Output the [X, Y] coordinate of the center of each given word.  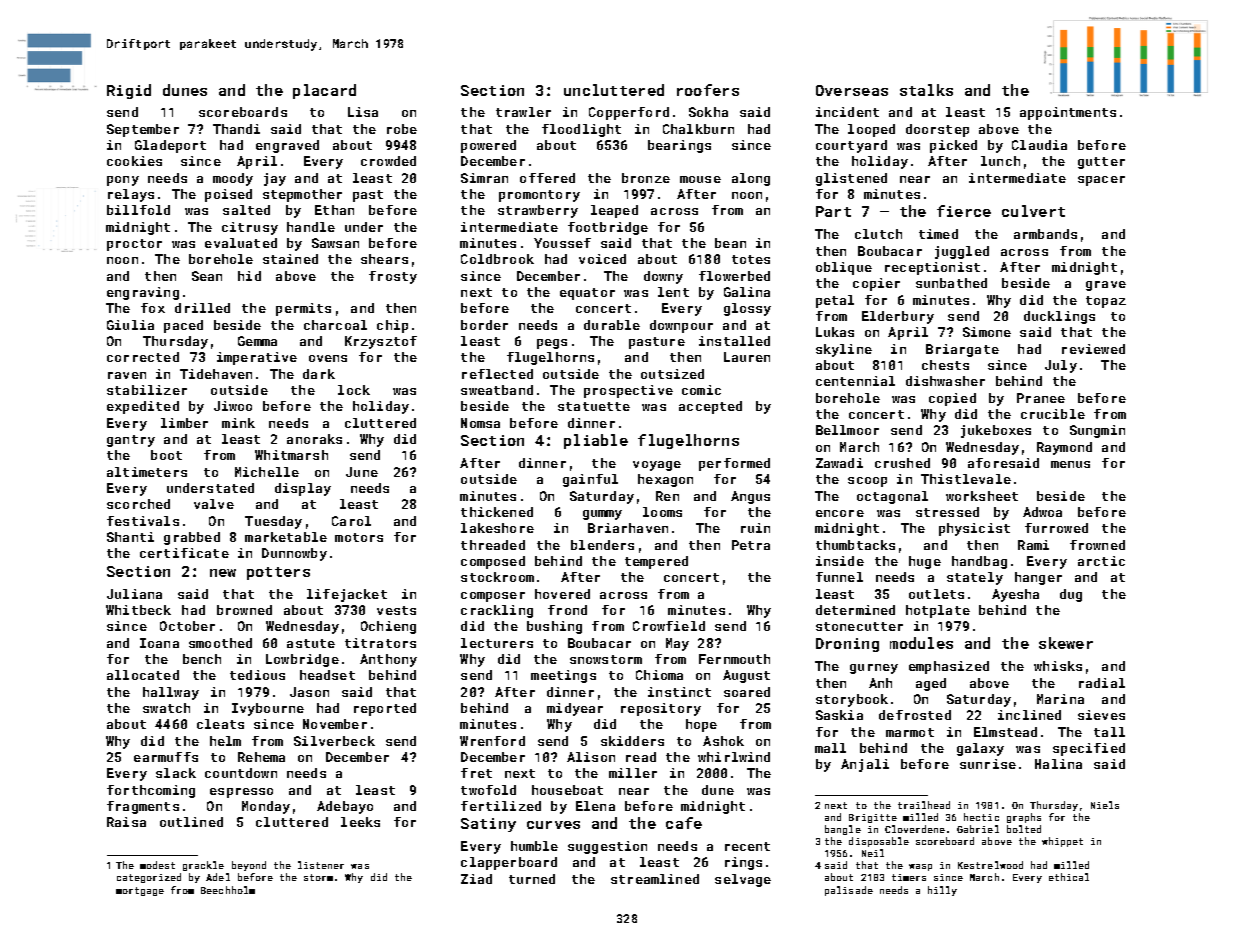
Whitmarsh [291, 455]
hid [249, 276]
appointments [1068, 113]
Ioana [159, 643]
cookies [134, 161]
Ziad [476, 879]
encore [840, 513]
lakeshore [497, 528]
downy [663, 277]
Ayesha [1015, 595]
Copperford [629, 113]
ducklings [1059, 317]
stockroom [497, 577]
